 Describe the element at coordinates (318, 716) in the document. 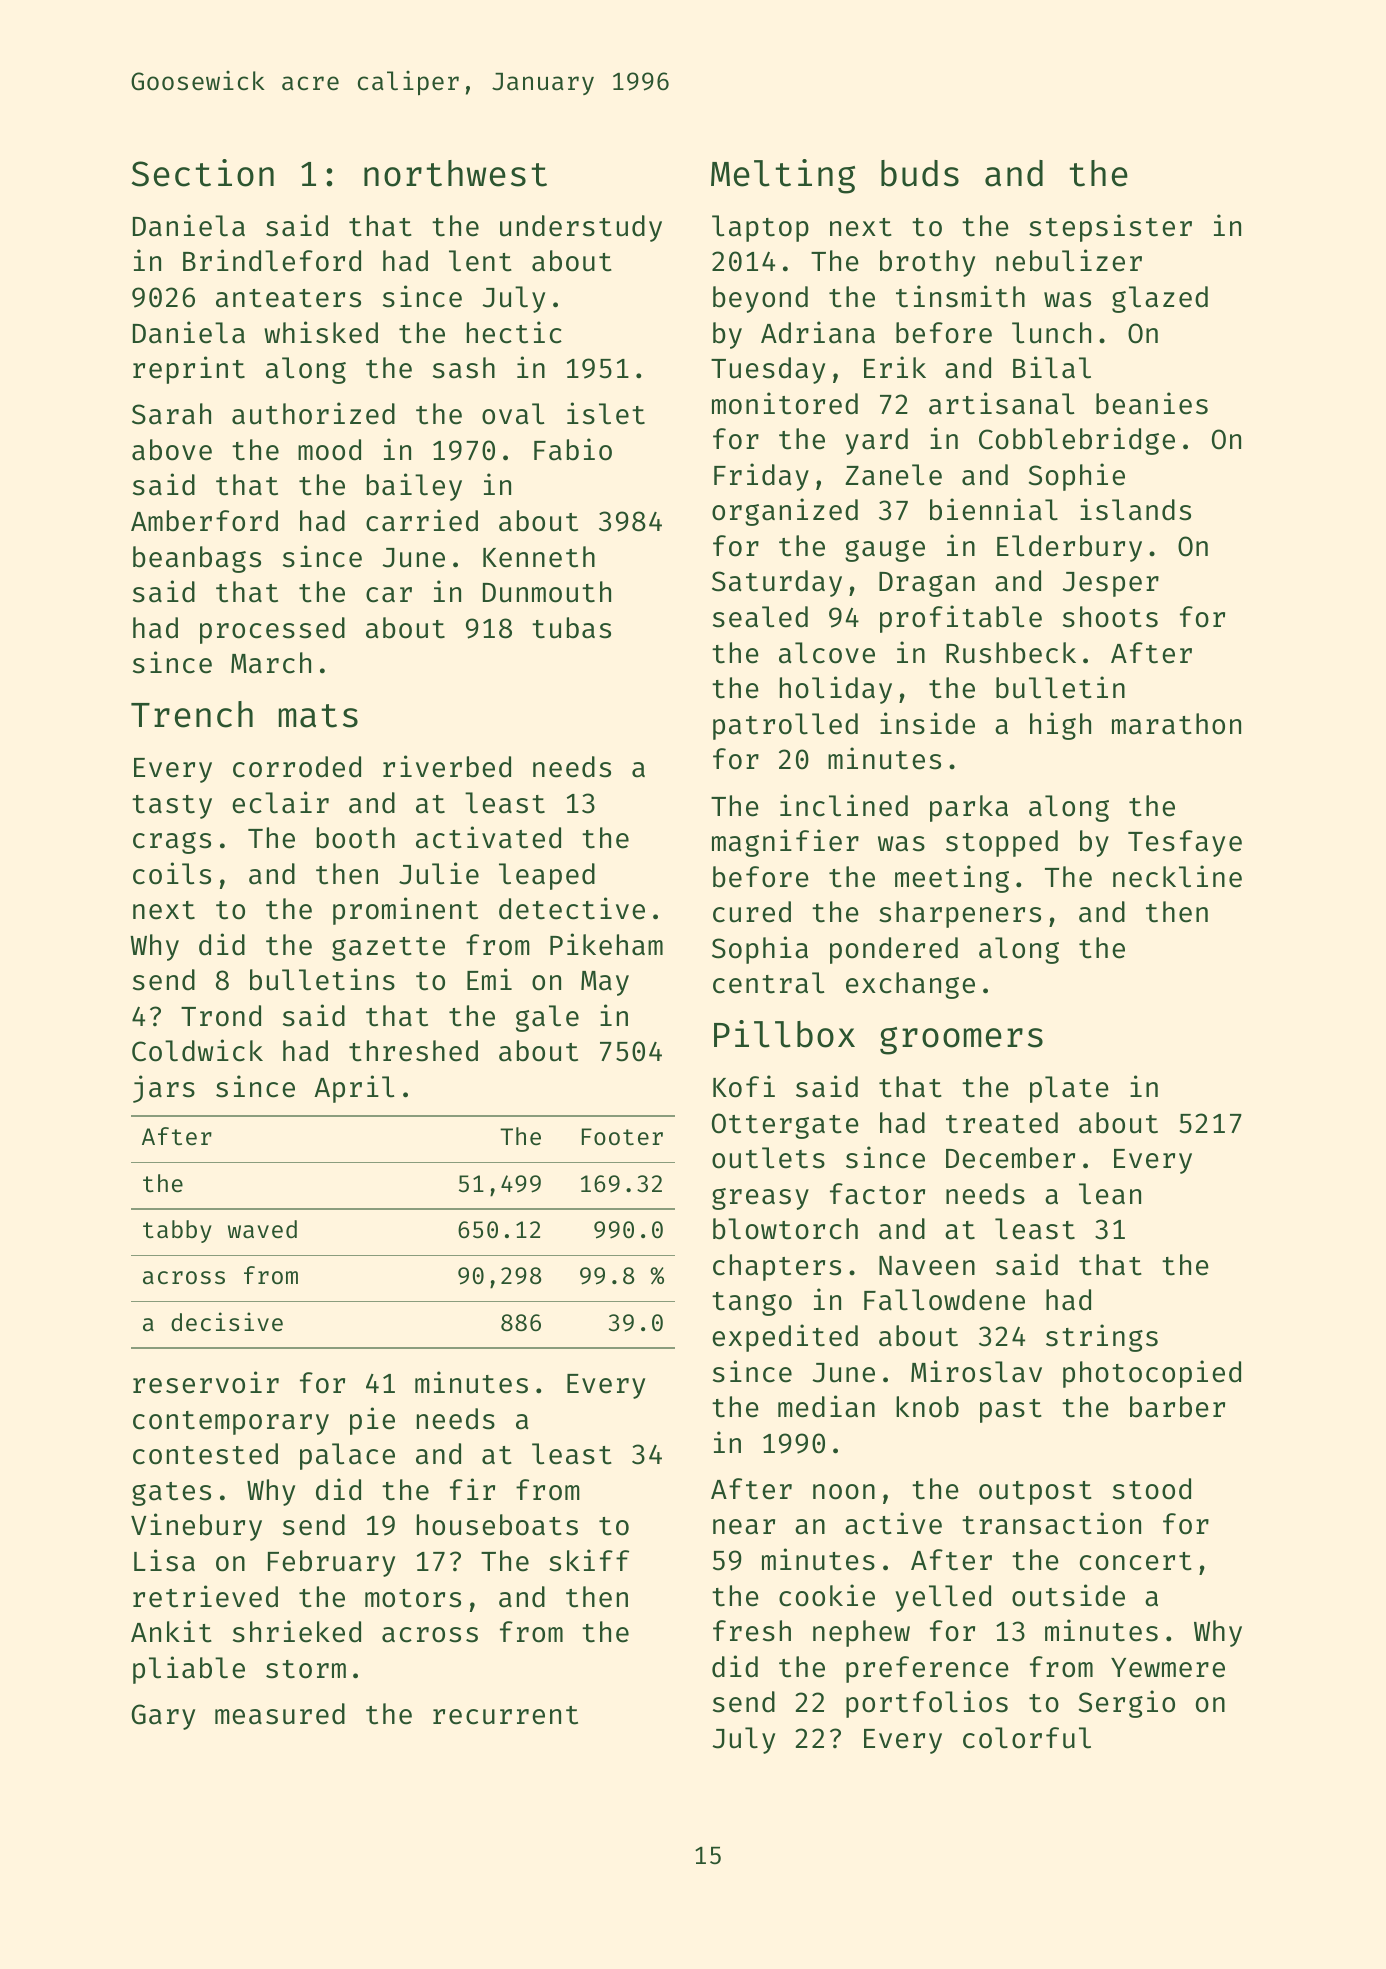

I see `mats` at that location.
